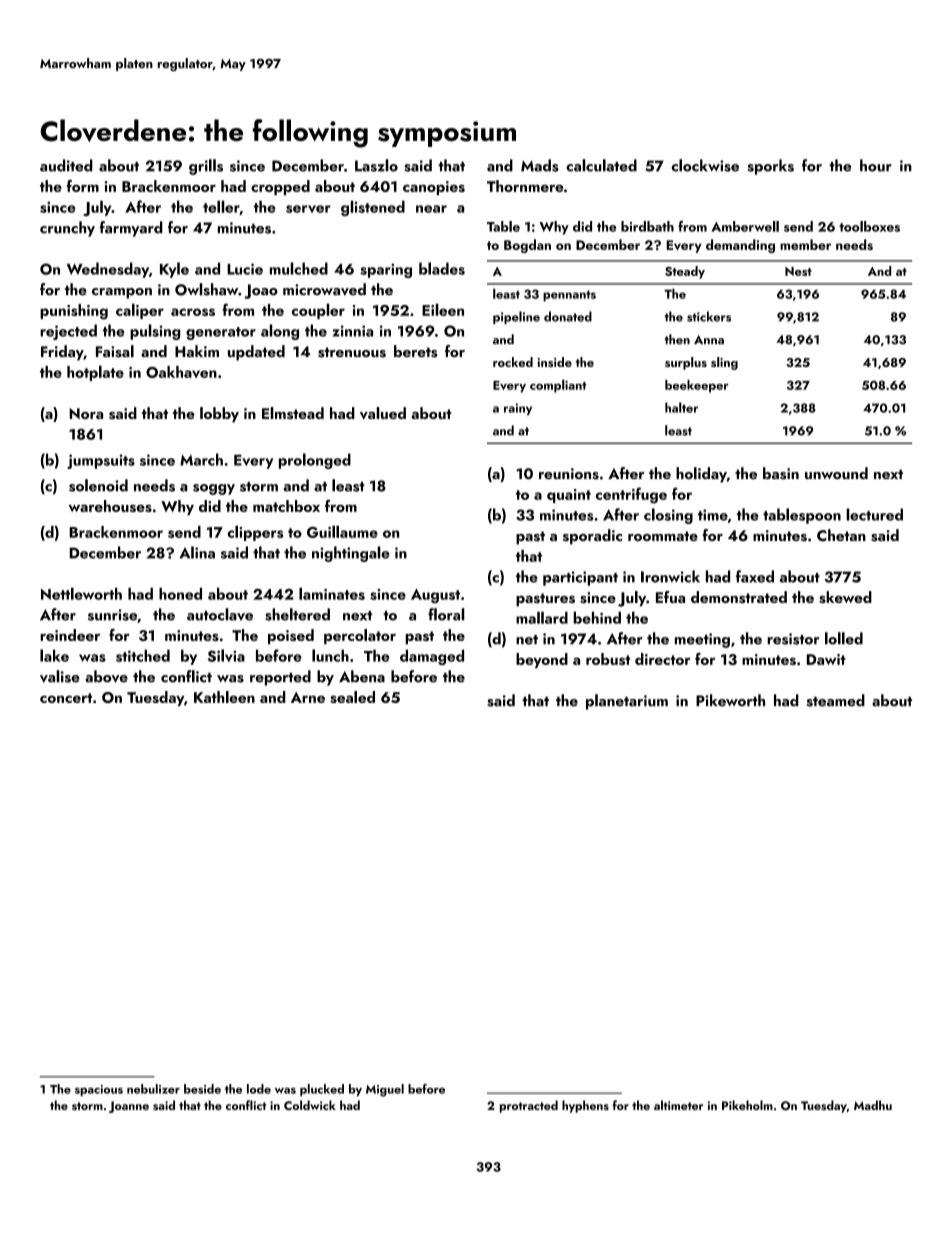  What do you see at coordinates (442, 268) in the screenshot?
I see `blades` at bounding box center [442, 268].
